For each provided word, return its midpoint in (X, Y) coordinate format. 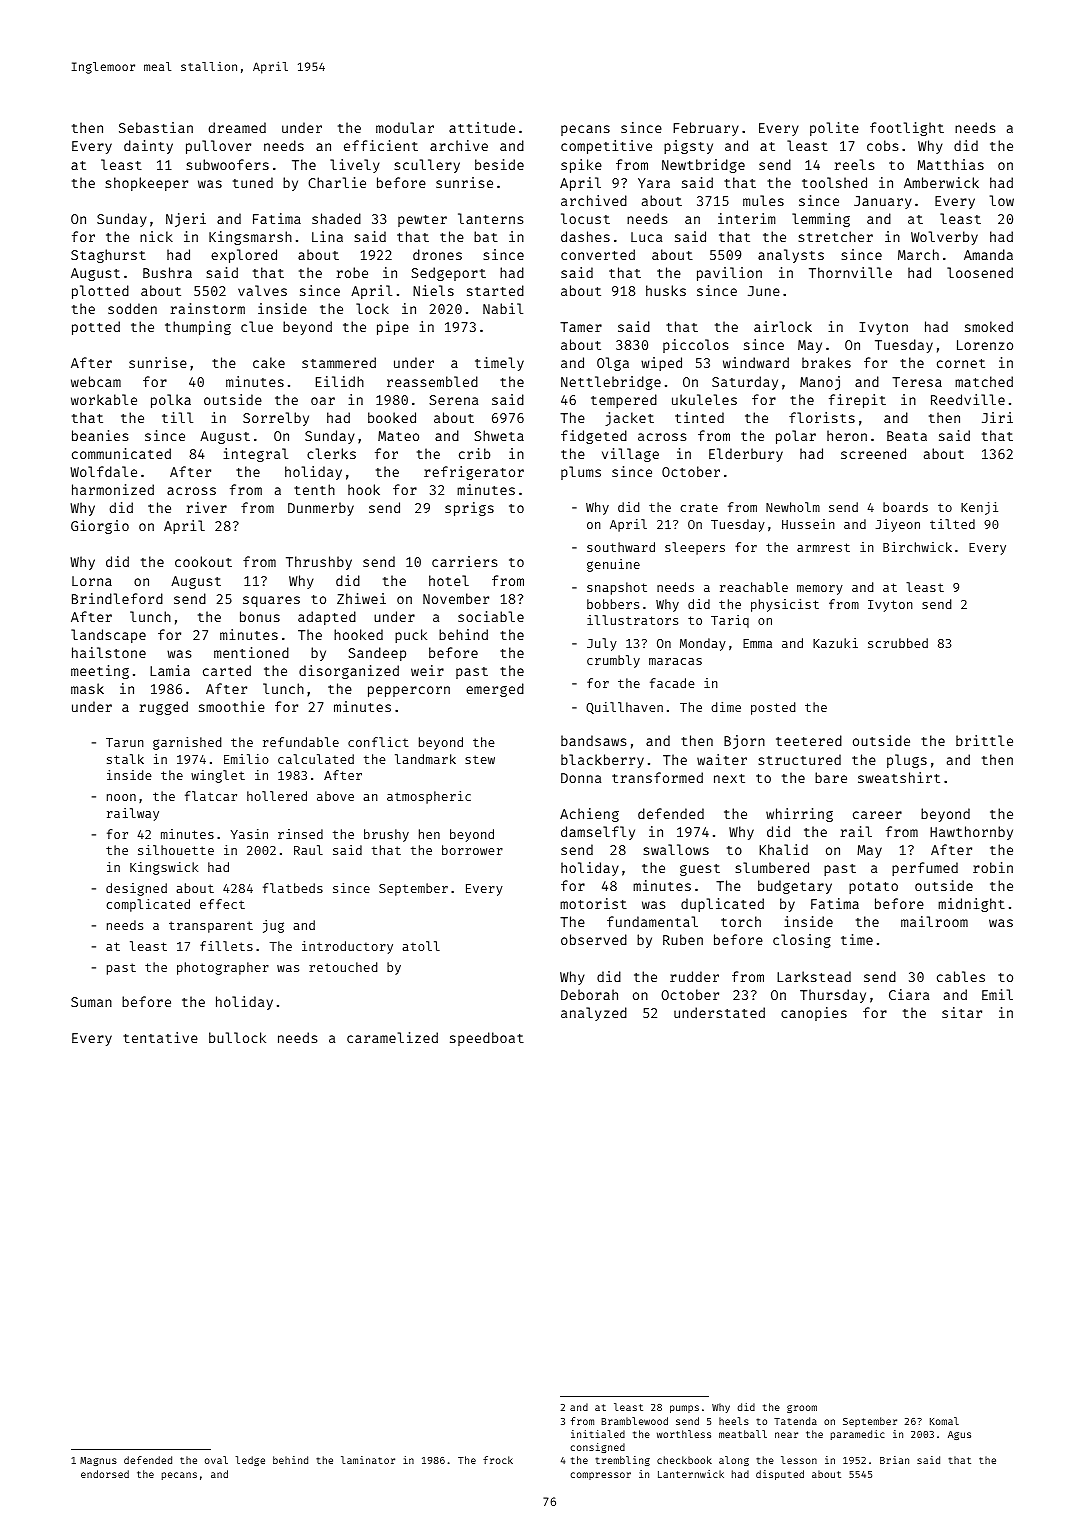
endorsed (105, 1474)
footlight (907, 129)
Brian (894, 1460)
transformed (657, 777)
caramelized (392, 1037)
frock (498, 1460)
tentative (160, 1037)
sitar (962, 1012)
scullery (427, 166)
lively (355, 166)
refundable (301, 742)
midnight (971, 905)
